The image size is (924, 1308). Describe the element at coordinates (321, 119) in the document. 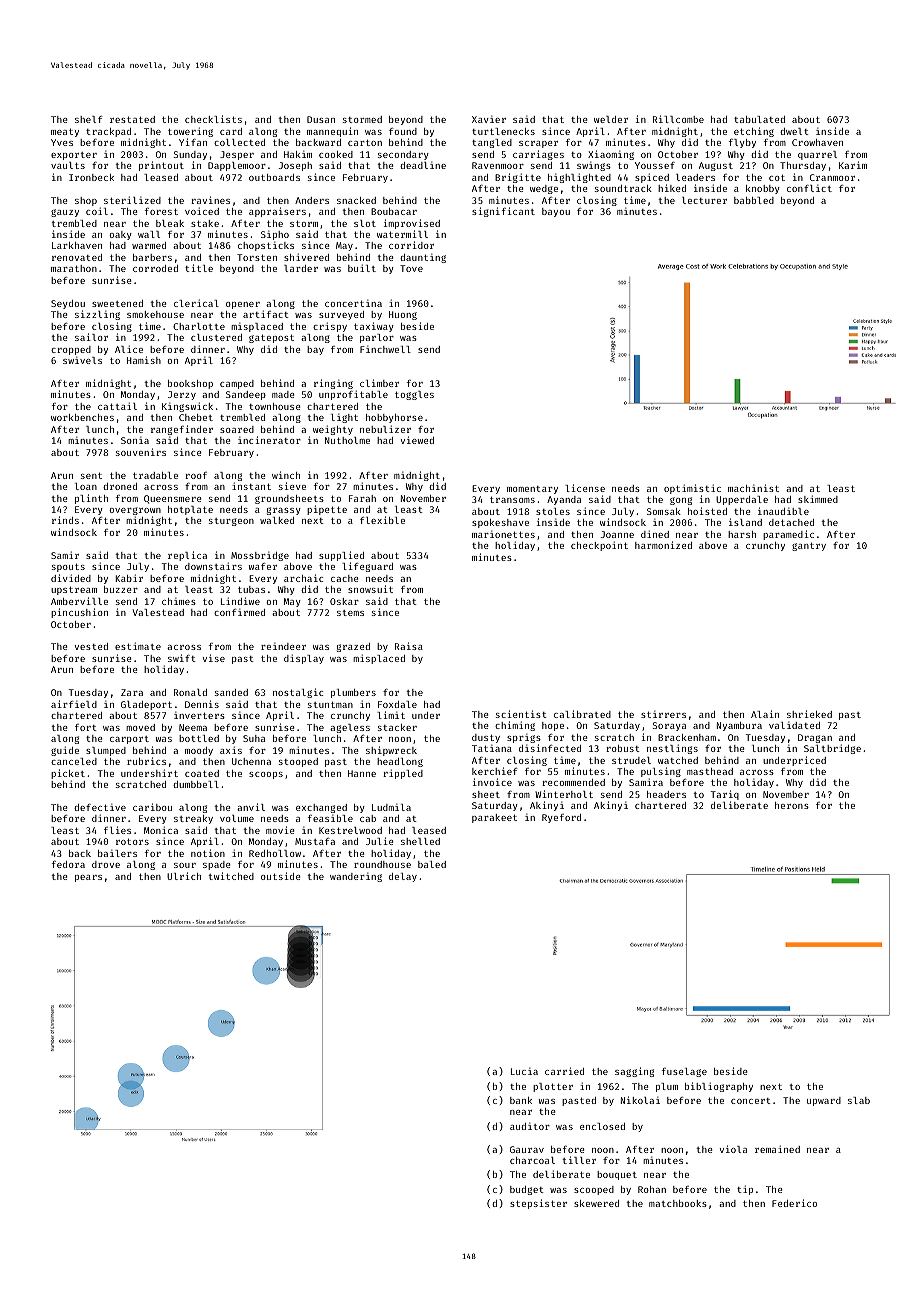

I see `Dusan` at that location.
